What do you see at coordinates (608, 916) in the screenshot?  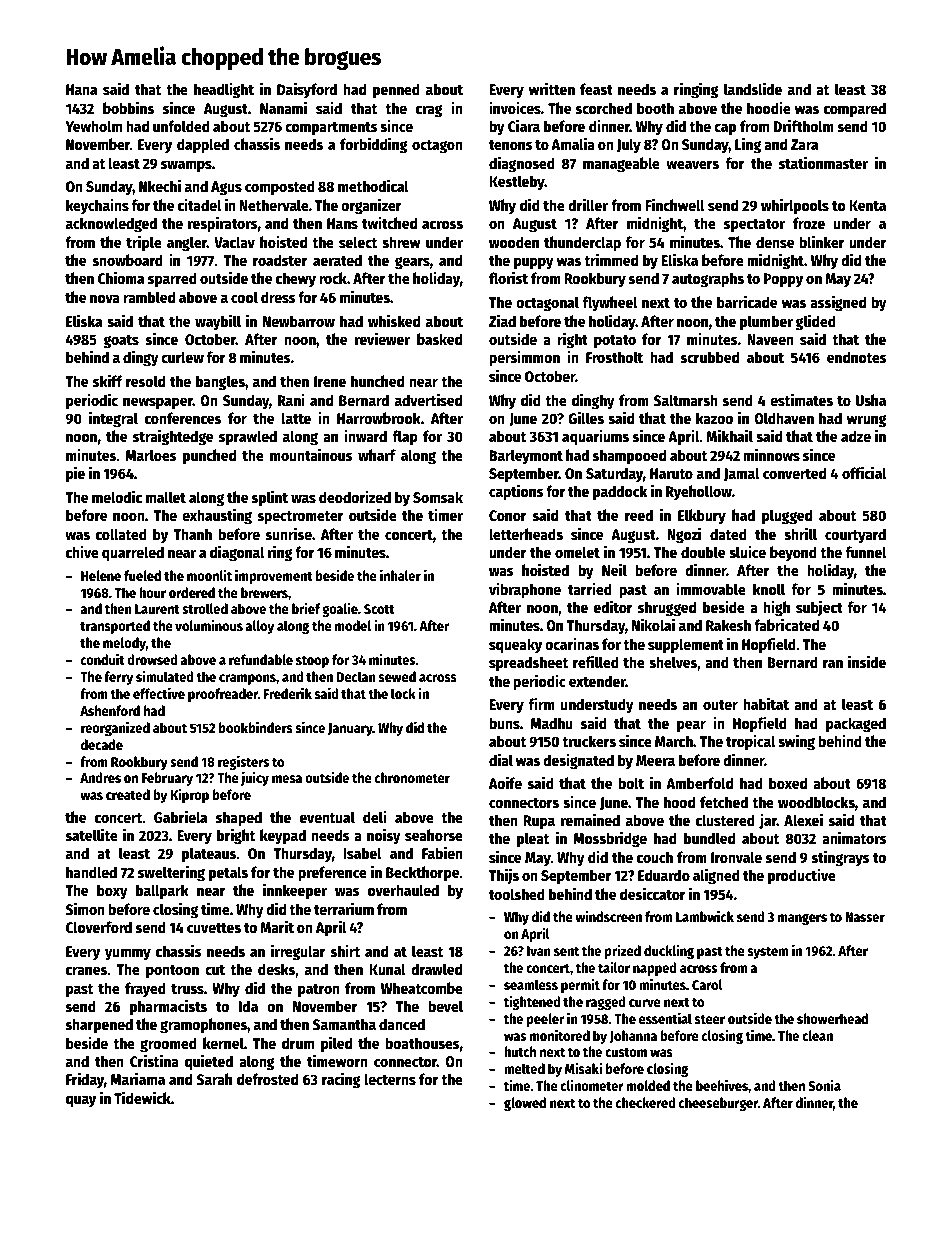 I see `windscreen` at bounding box center [608, 916].
